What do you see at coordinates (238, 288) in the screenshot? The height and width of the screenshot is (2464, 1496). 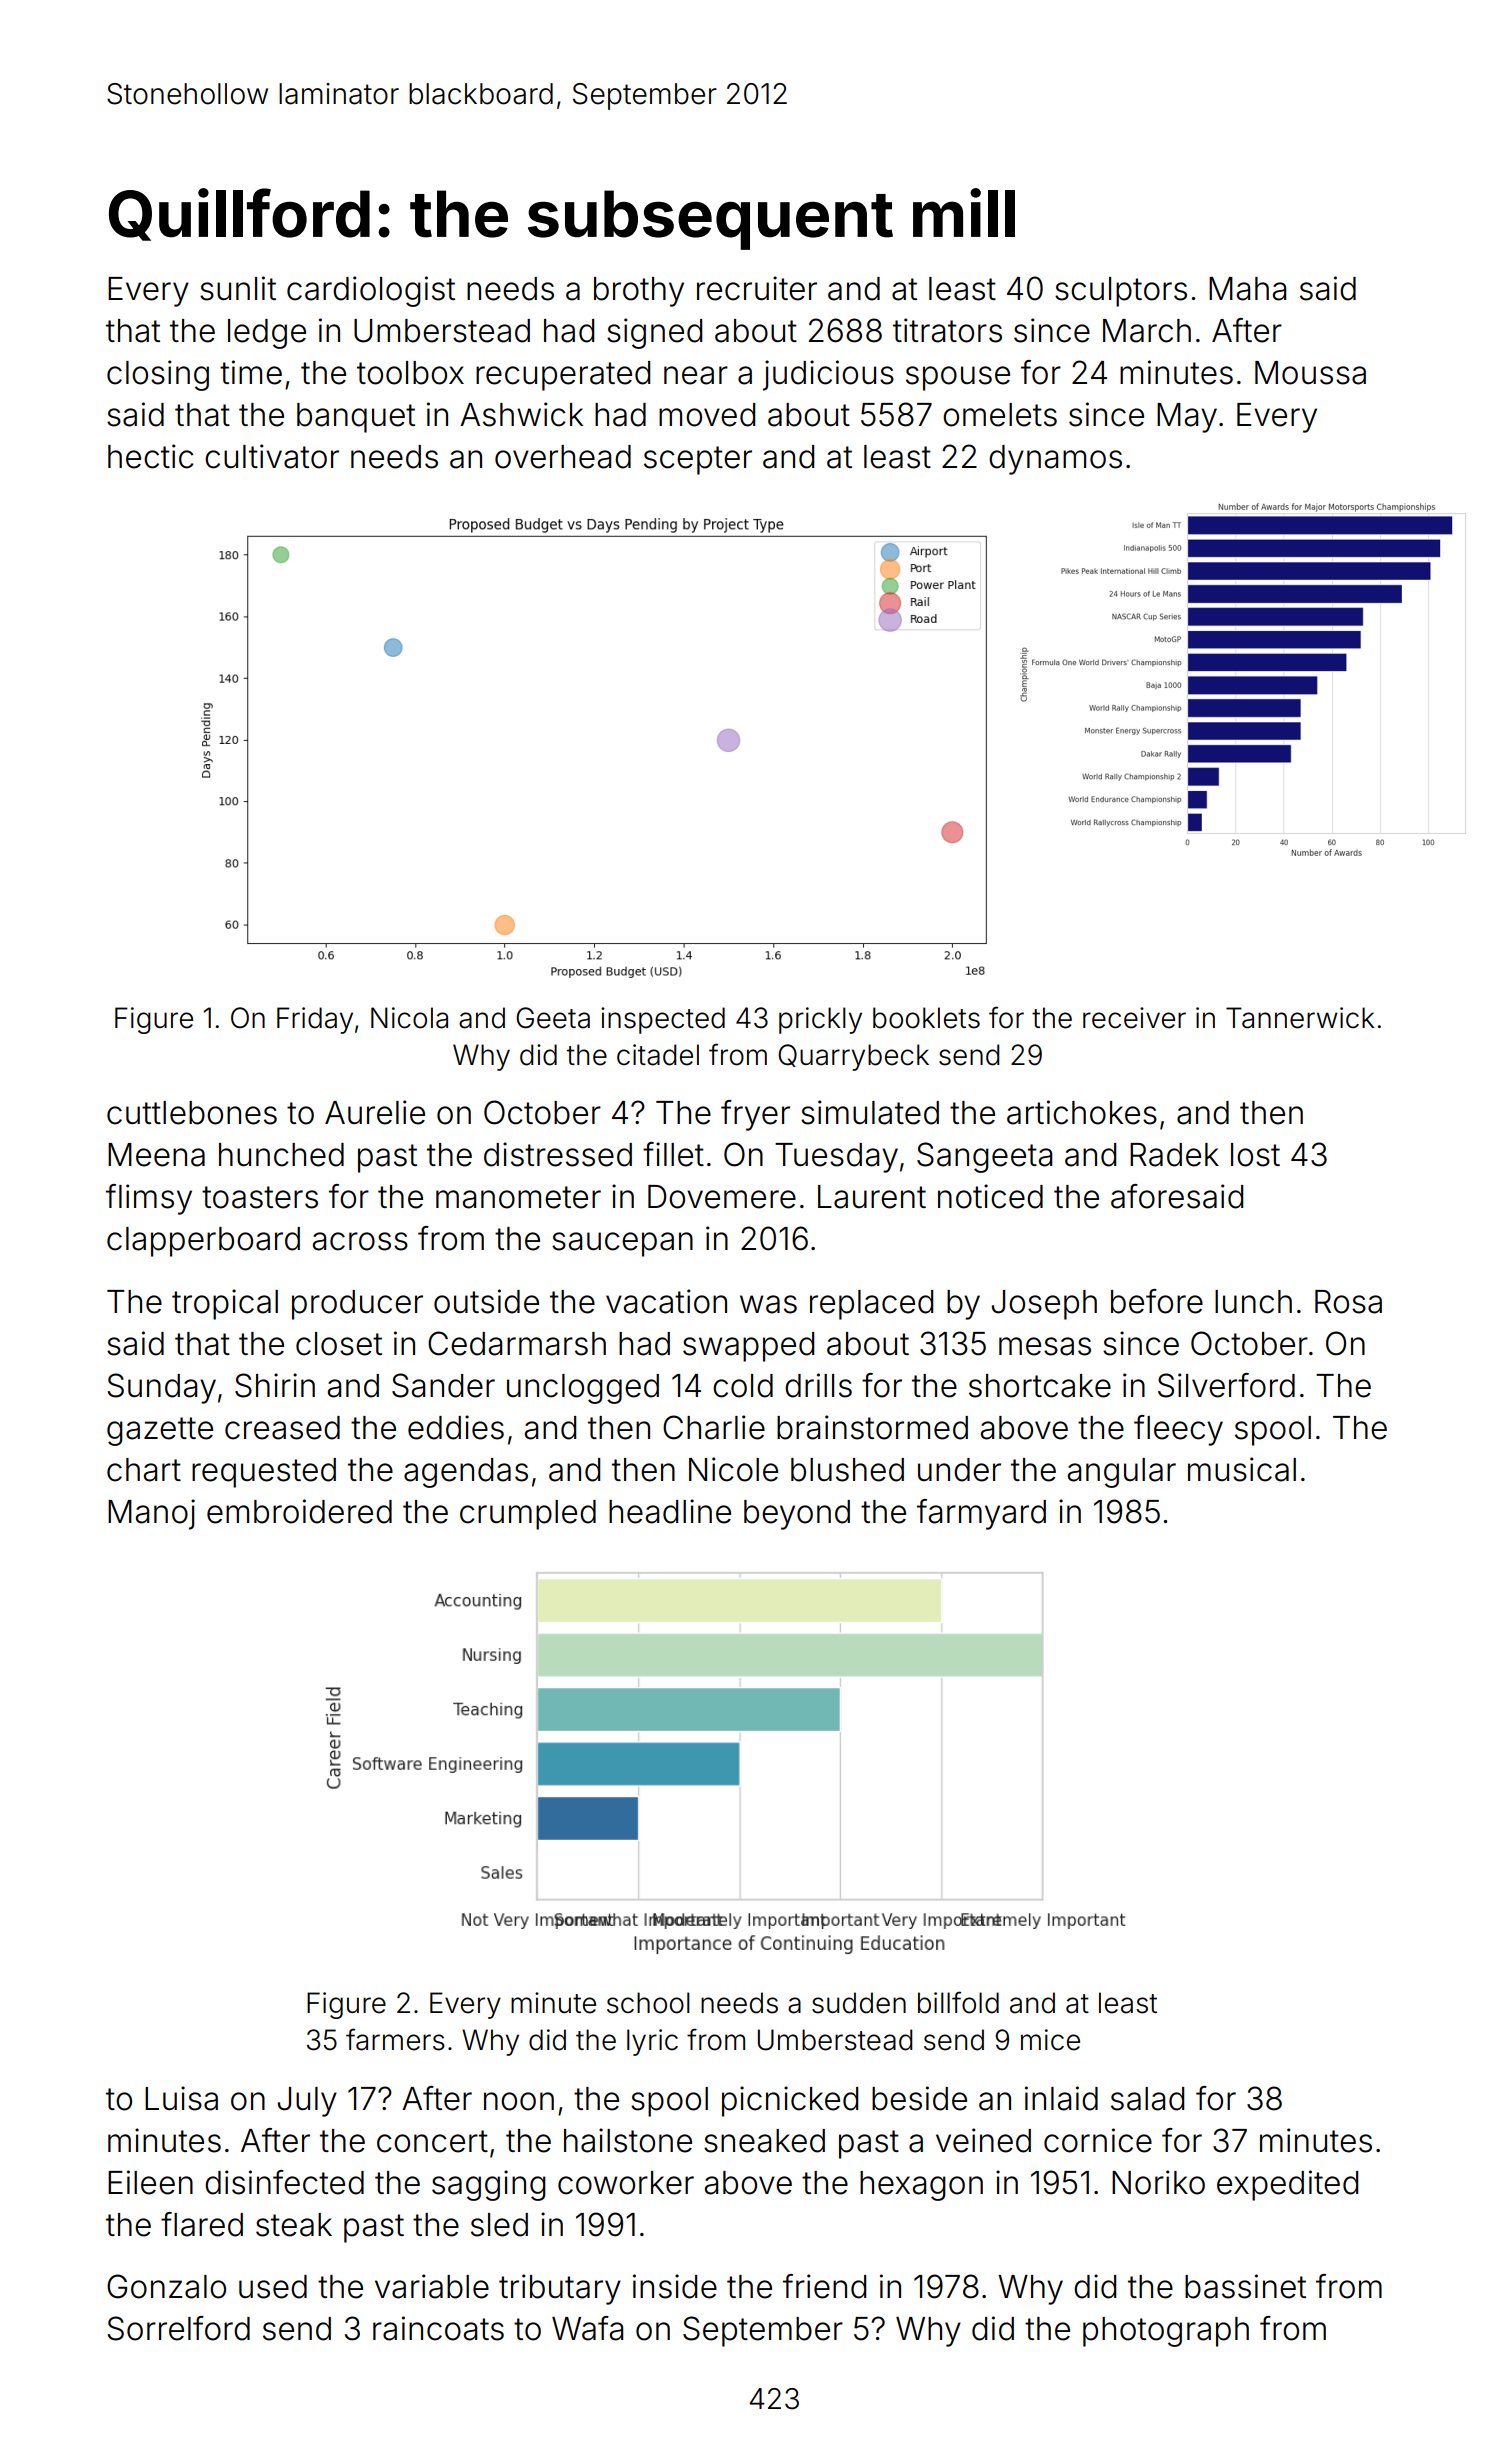 I see `sunlit` at bounding box center [238, 288].
